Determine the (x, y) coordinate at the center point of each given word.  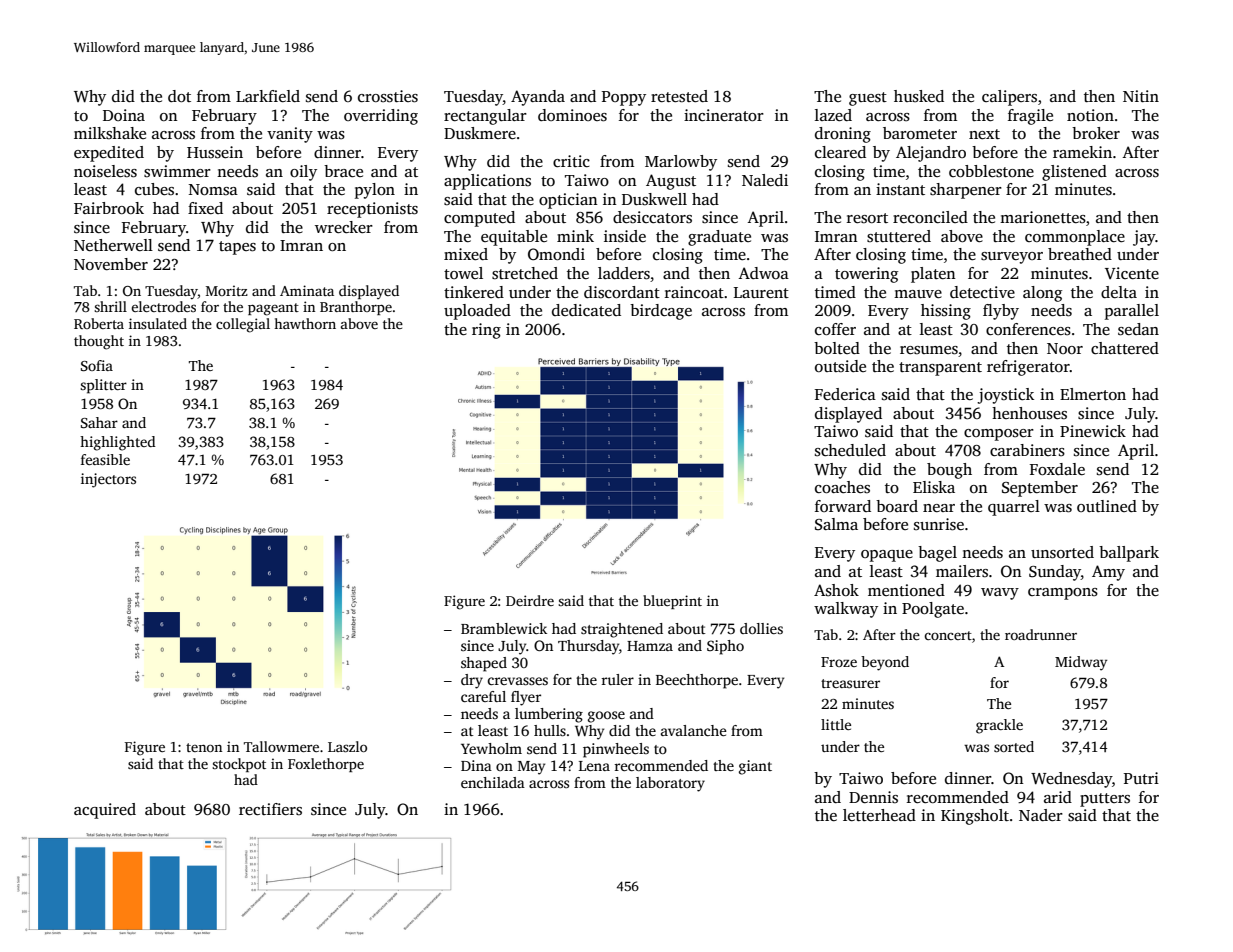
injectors (108, 480)
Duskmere (480, 133)
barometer (920, 133)
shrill (110, 306)
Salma (836, 524)
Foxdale (1057, 469)
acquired (105, 811)
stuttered (899, 236)
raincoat (694, 292)
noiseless (105, 171)
